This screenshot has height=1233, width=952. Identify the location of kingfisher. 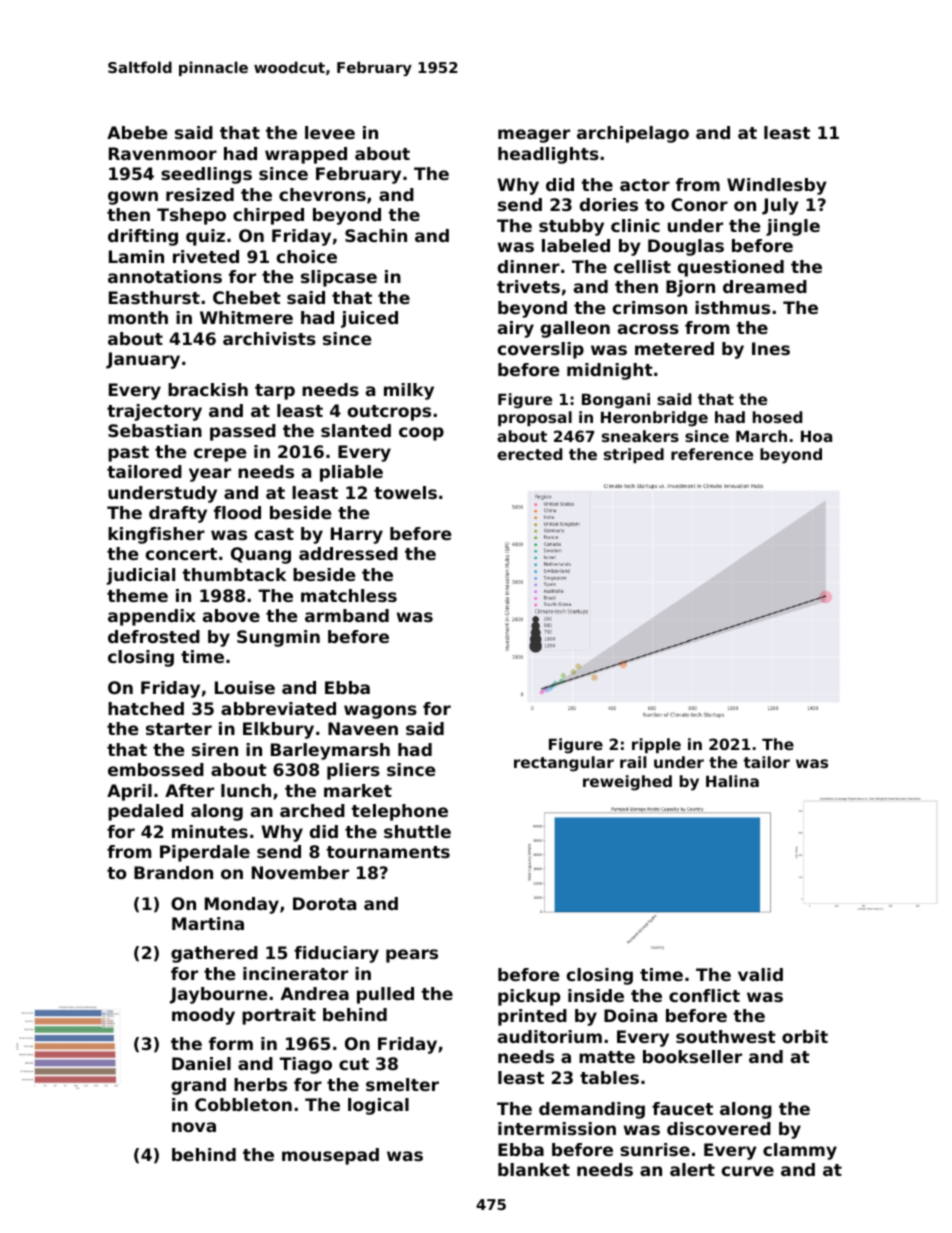
(156, 535).
